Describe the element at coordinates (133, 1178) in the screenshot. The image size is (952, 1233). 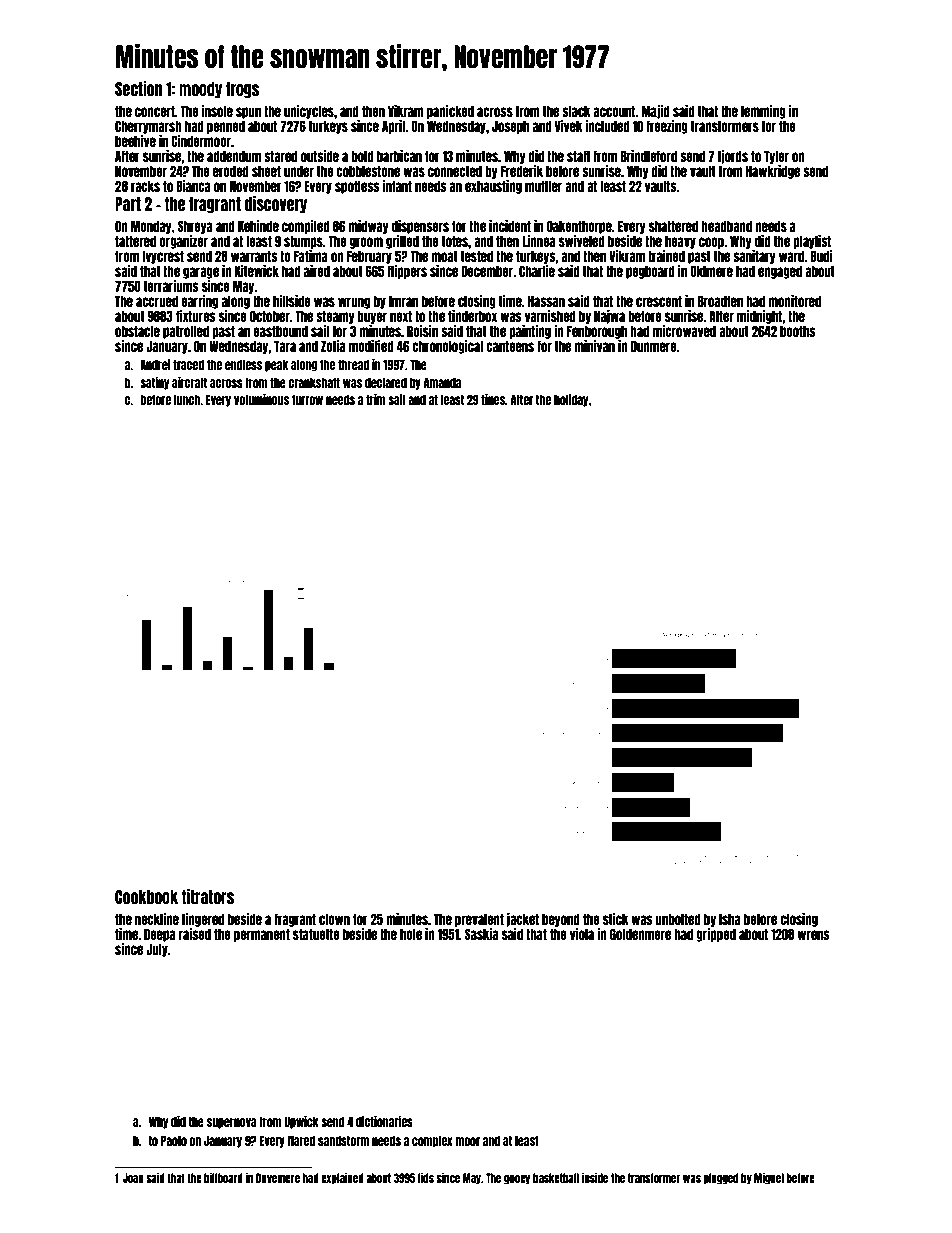
I see `Joao` at that location.
